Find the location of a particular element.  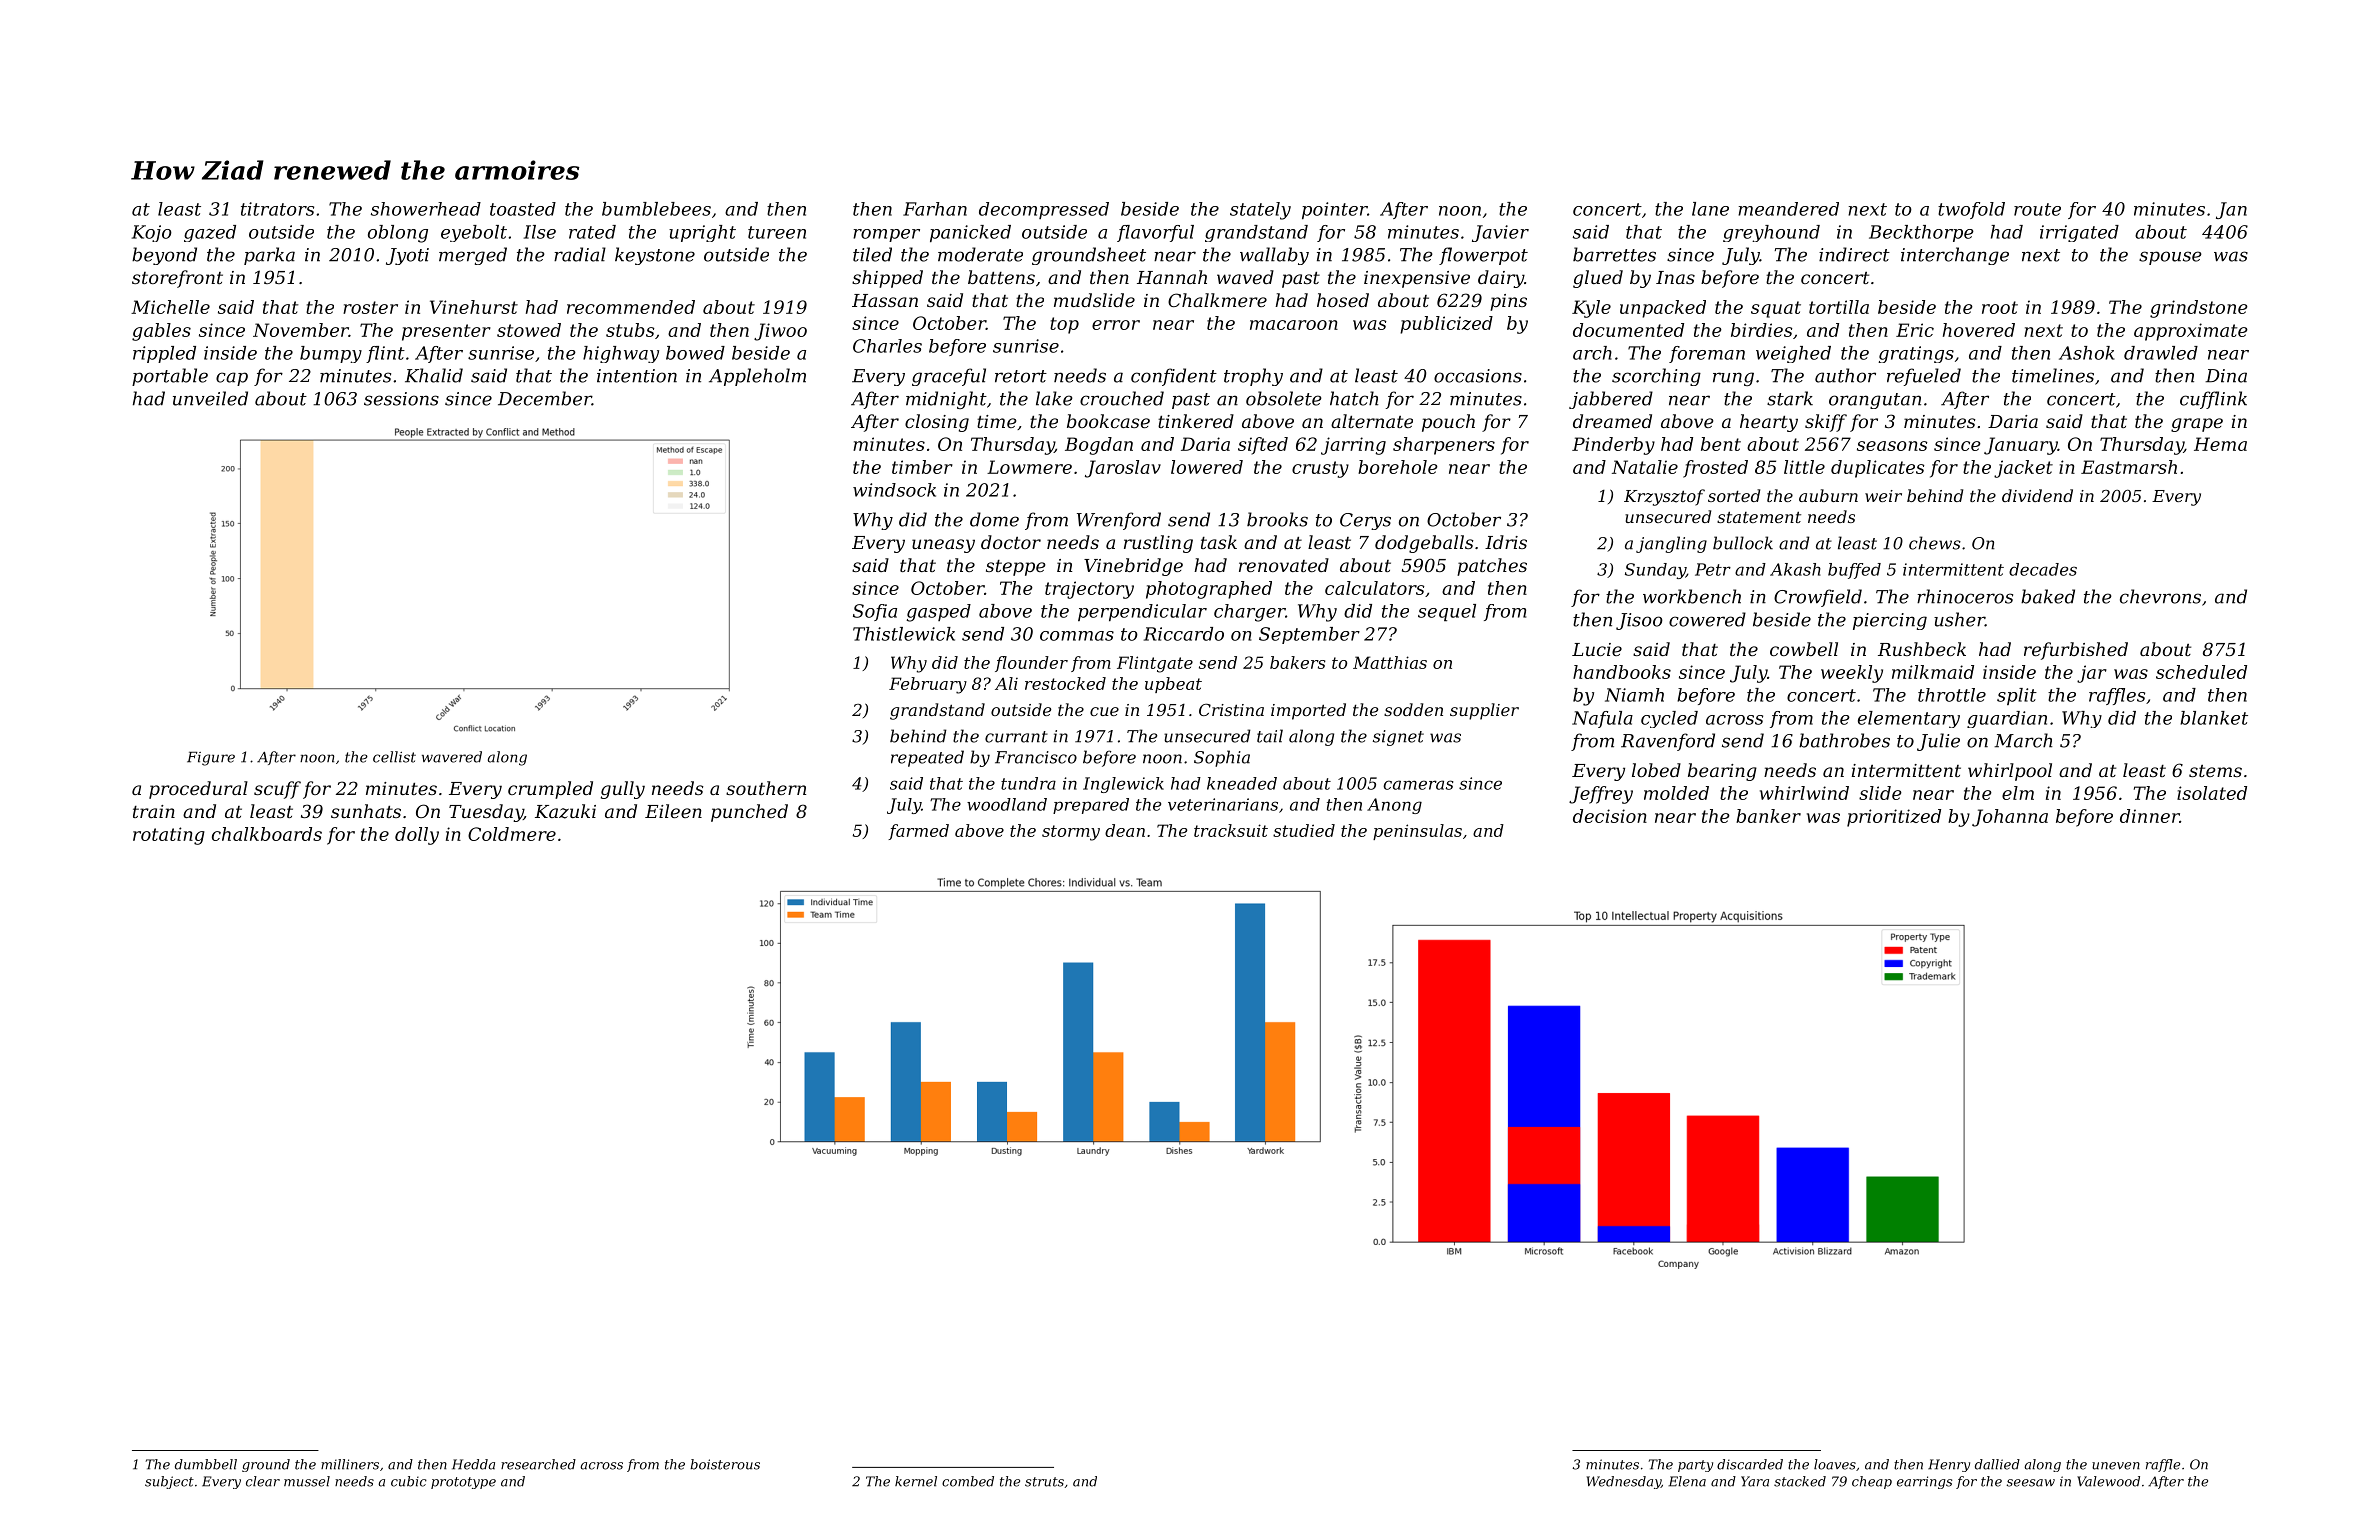

Petr is located at coordinates (1713, 569).
